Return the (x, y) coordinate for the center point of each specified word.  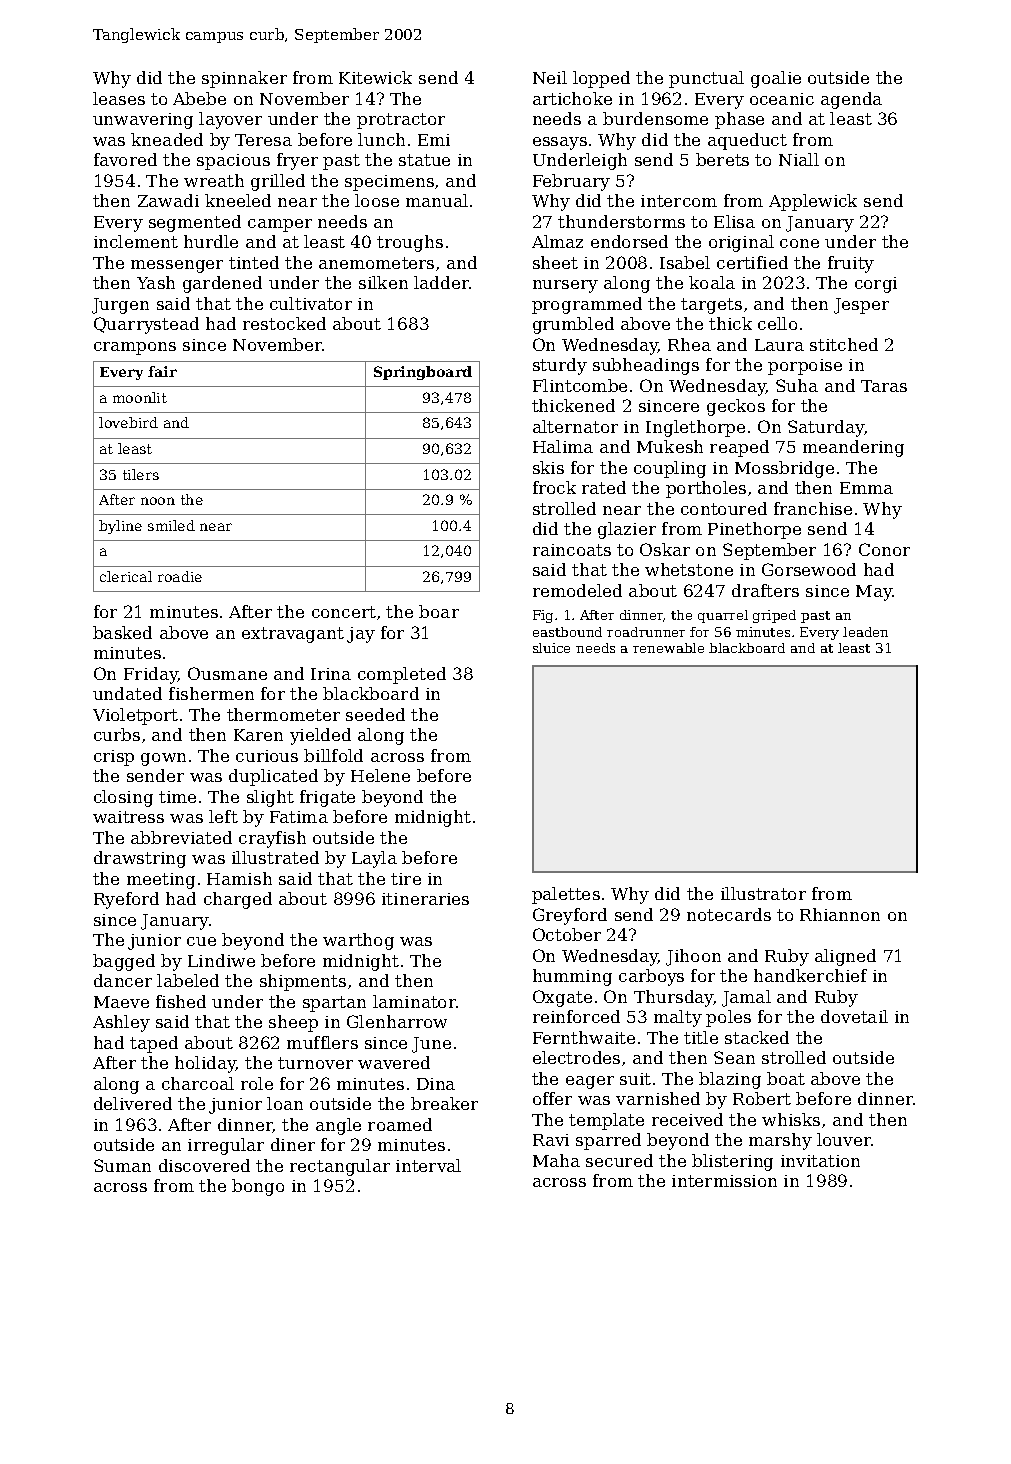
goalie (776, 79)
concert (344, 612)
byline (120, 527)
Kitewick (375, 77)
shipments (303, 982)
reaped (739, 448)
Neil (550, 77)
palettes (566, 895)
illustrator (763, 893)
